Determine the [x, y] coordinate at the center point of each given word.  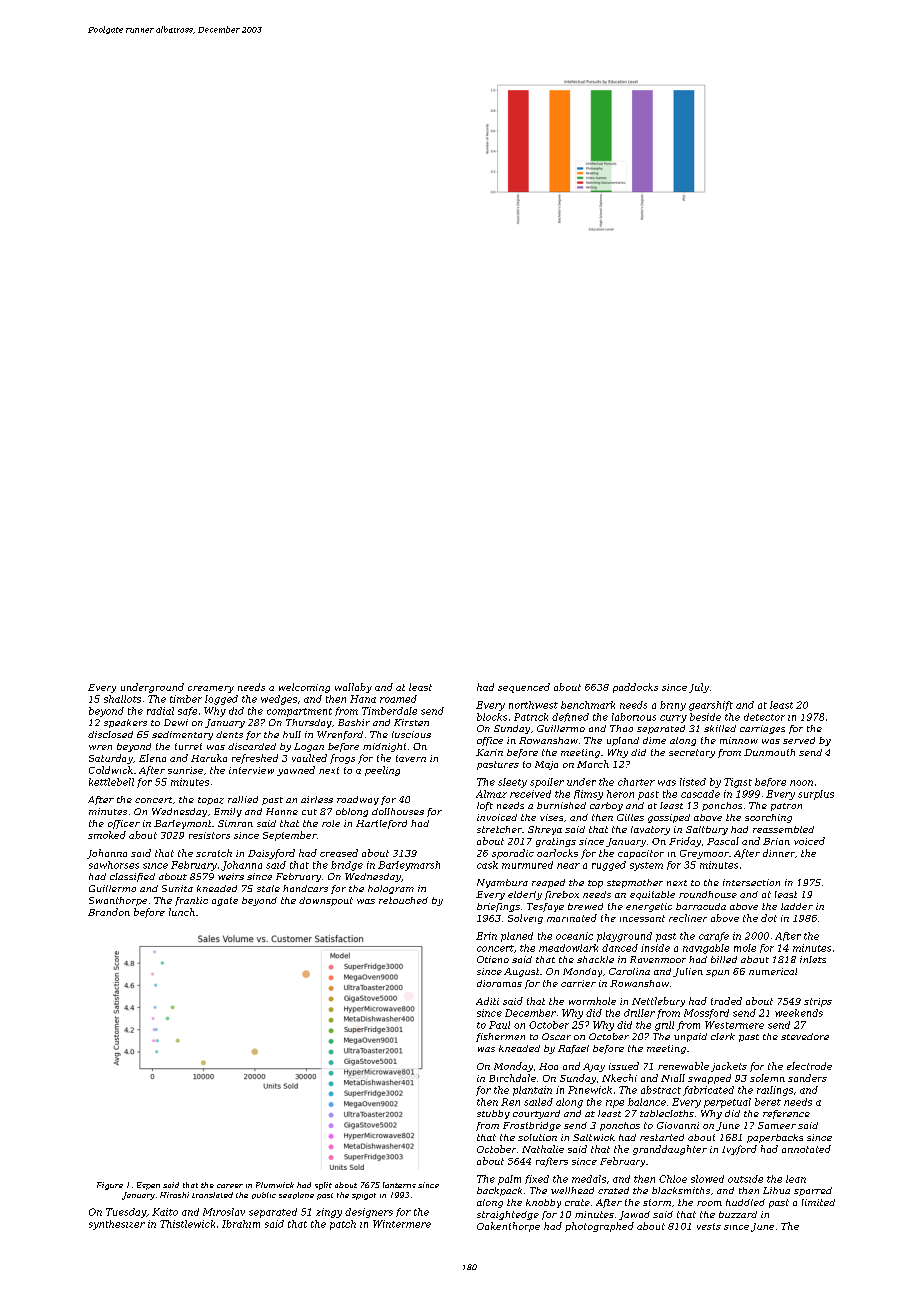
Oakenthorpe [508, 1227]
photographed [599, 1227]
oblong [352, 812]
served [799, 740]
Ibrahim [241, 1224]
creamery [211, 689]
